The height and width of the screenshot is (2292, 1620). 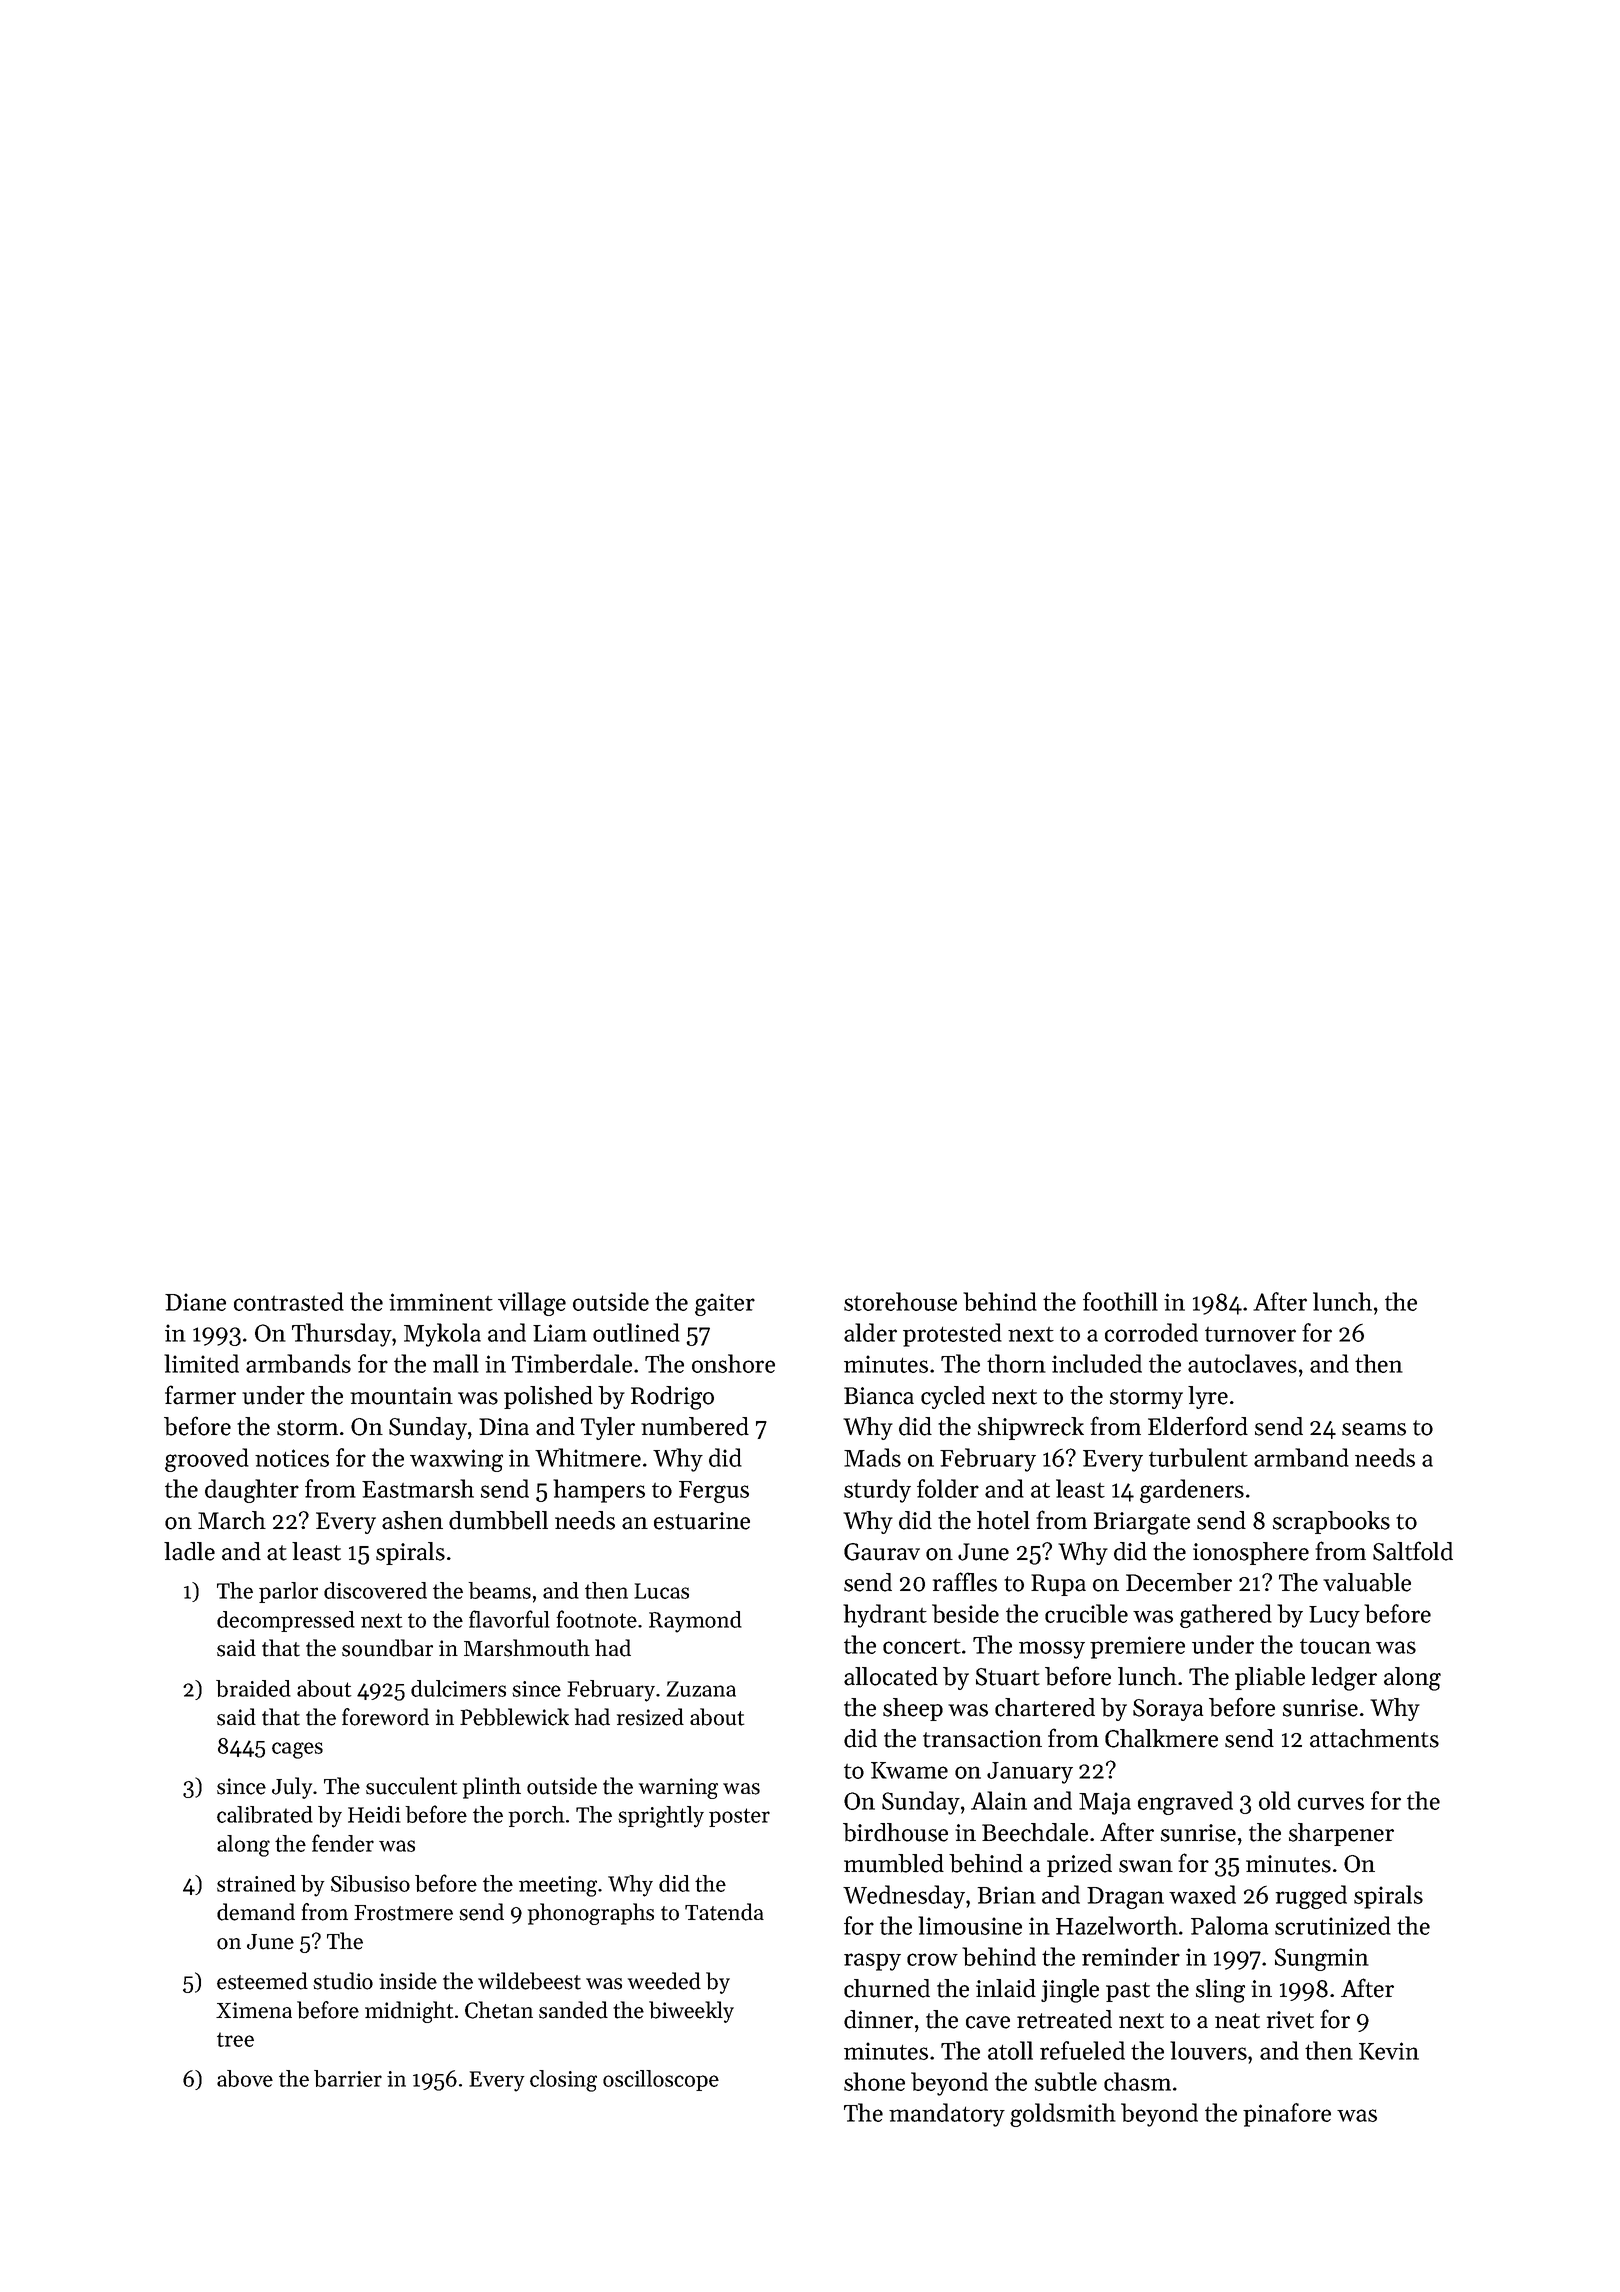 I want to click on Sungmin, so click(x=1322, y=1959).
